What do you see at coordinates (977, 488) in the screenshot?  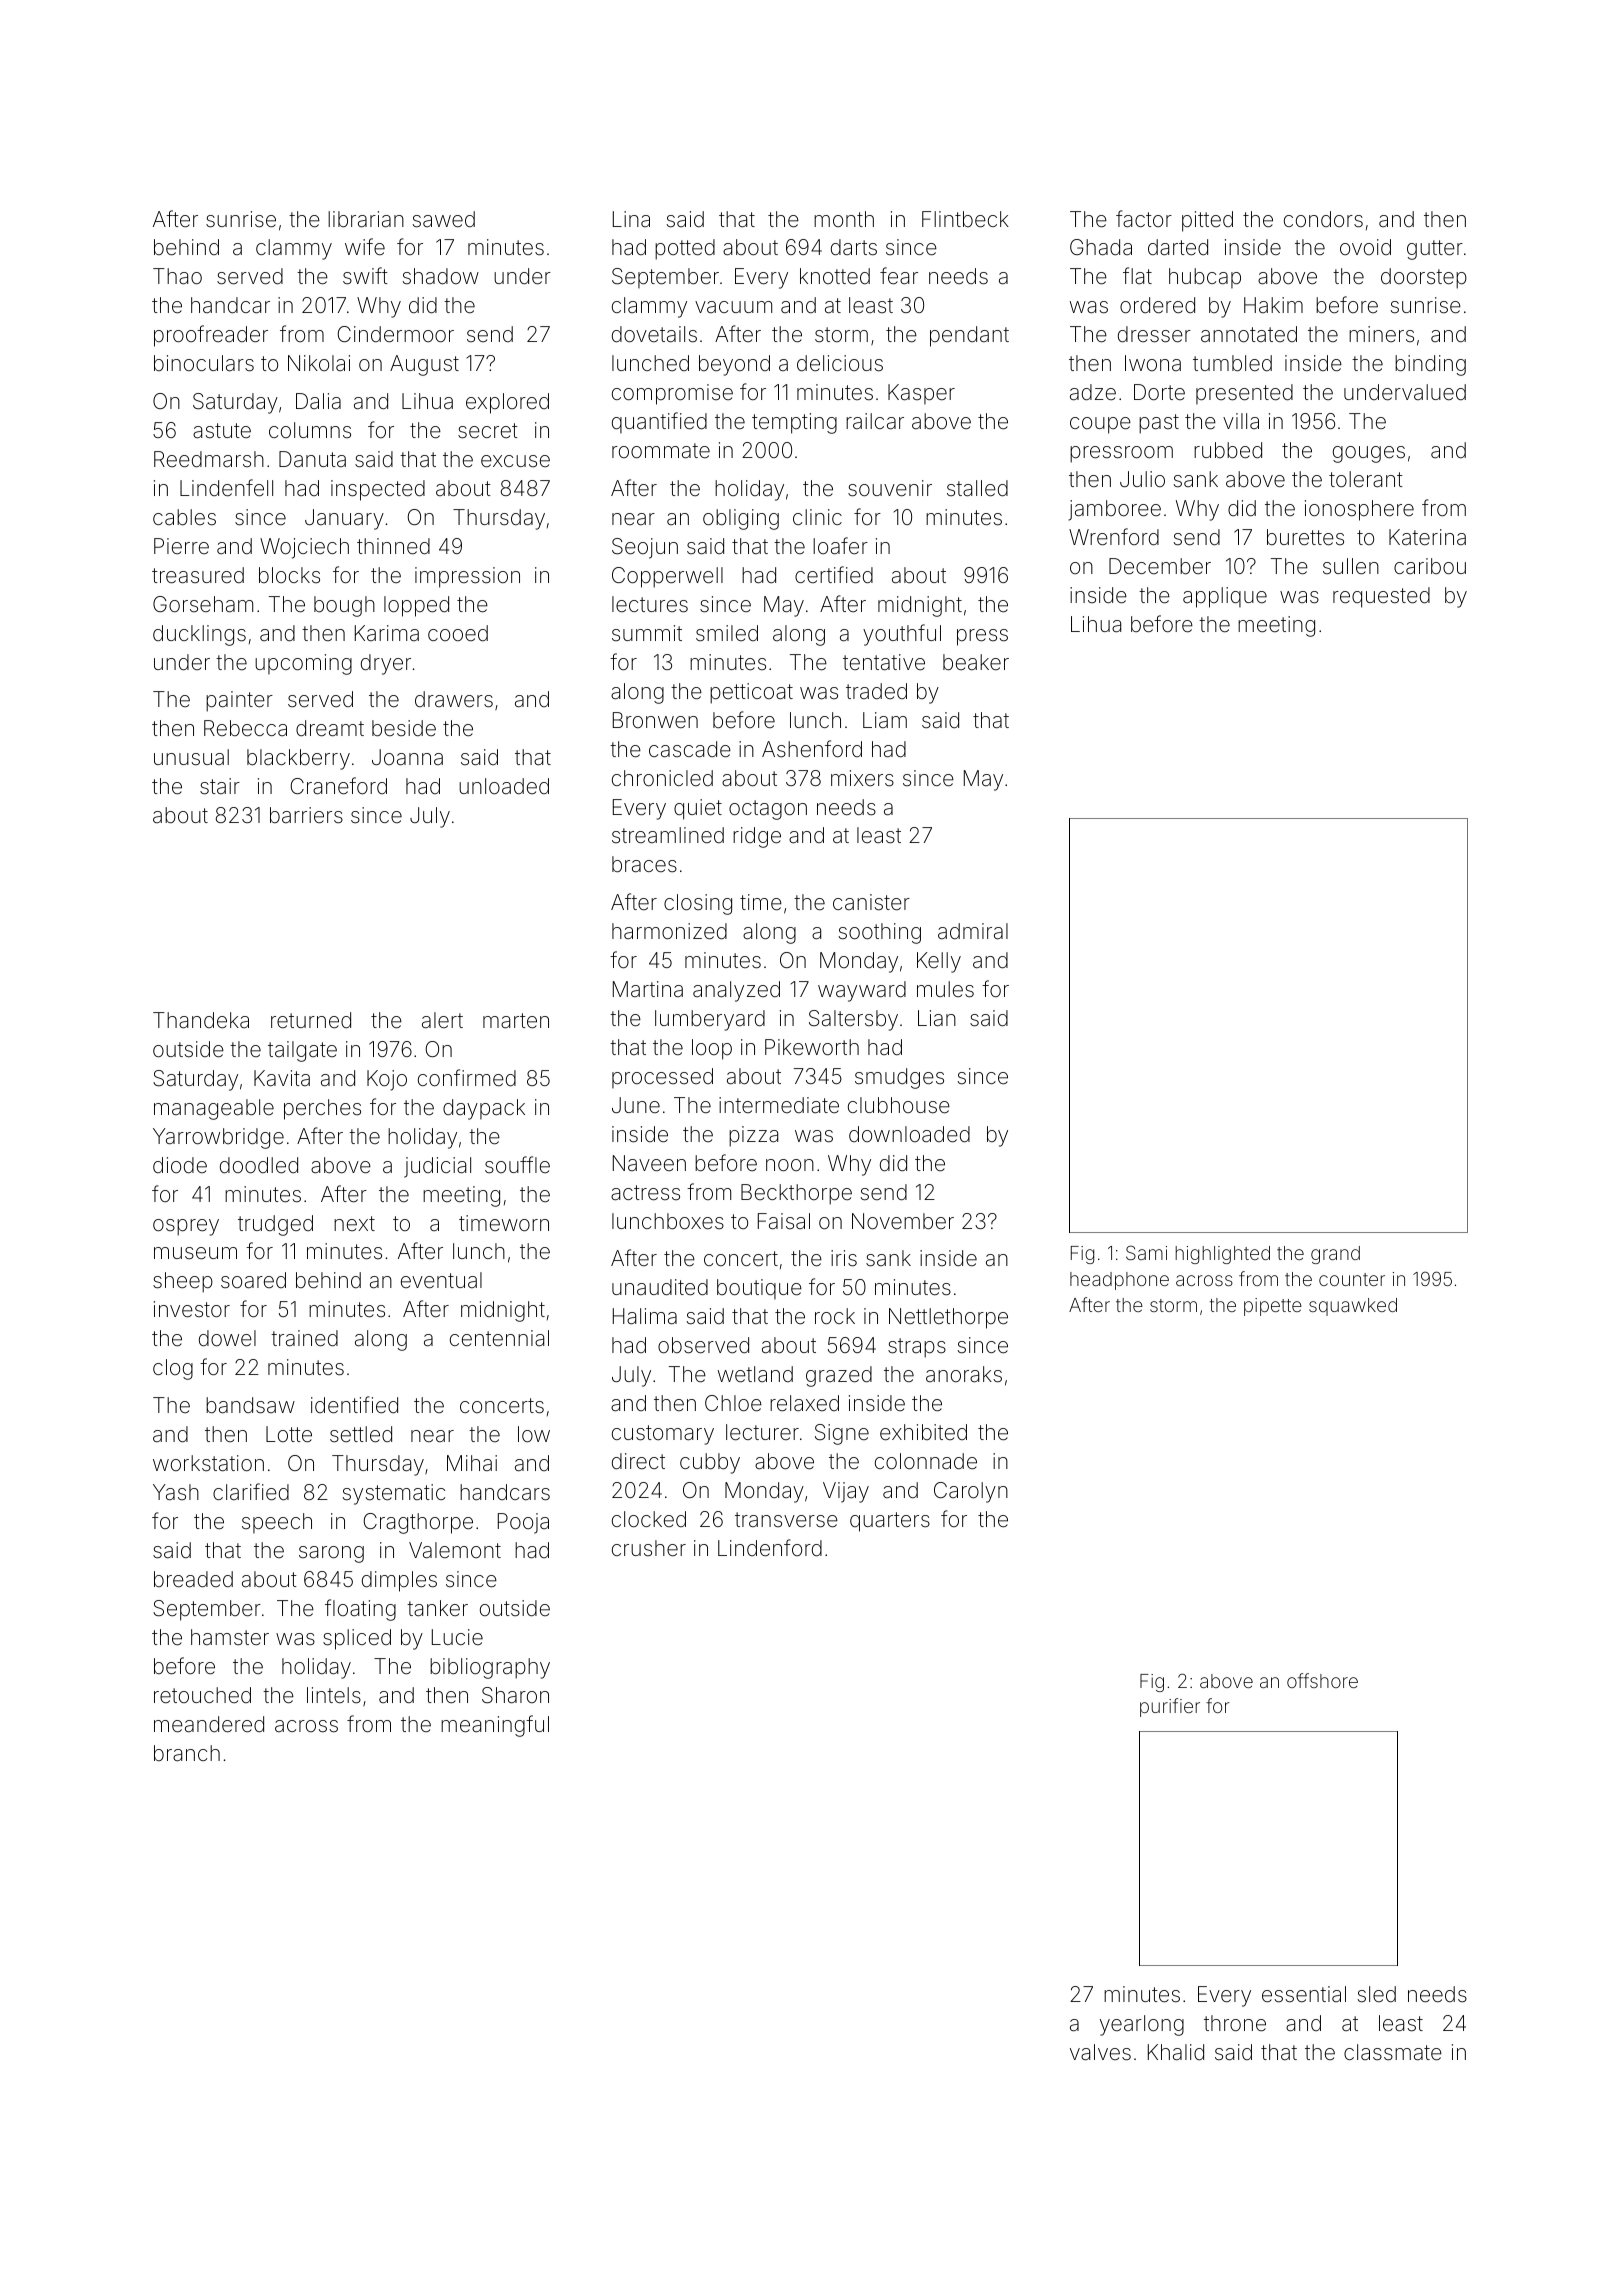 I see `stalled` at bounding box center [977, 488].
